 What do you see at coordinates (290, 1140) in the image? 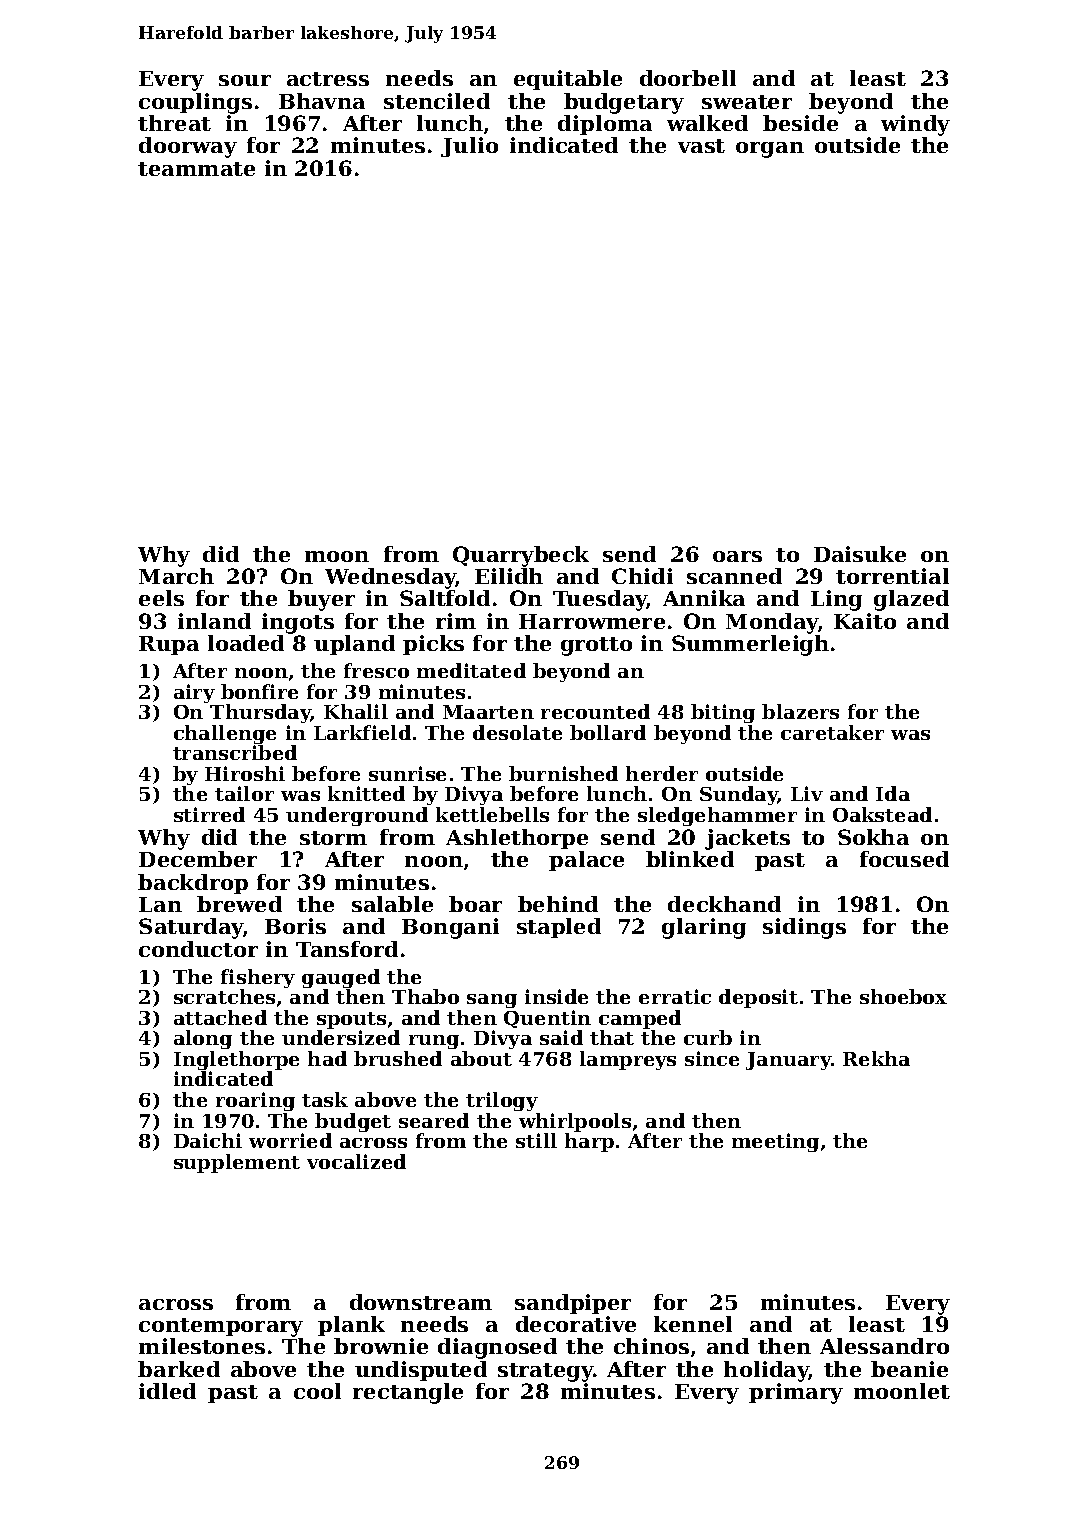
I see `worried` at bounding box center [290, 1140].
